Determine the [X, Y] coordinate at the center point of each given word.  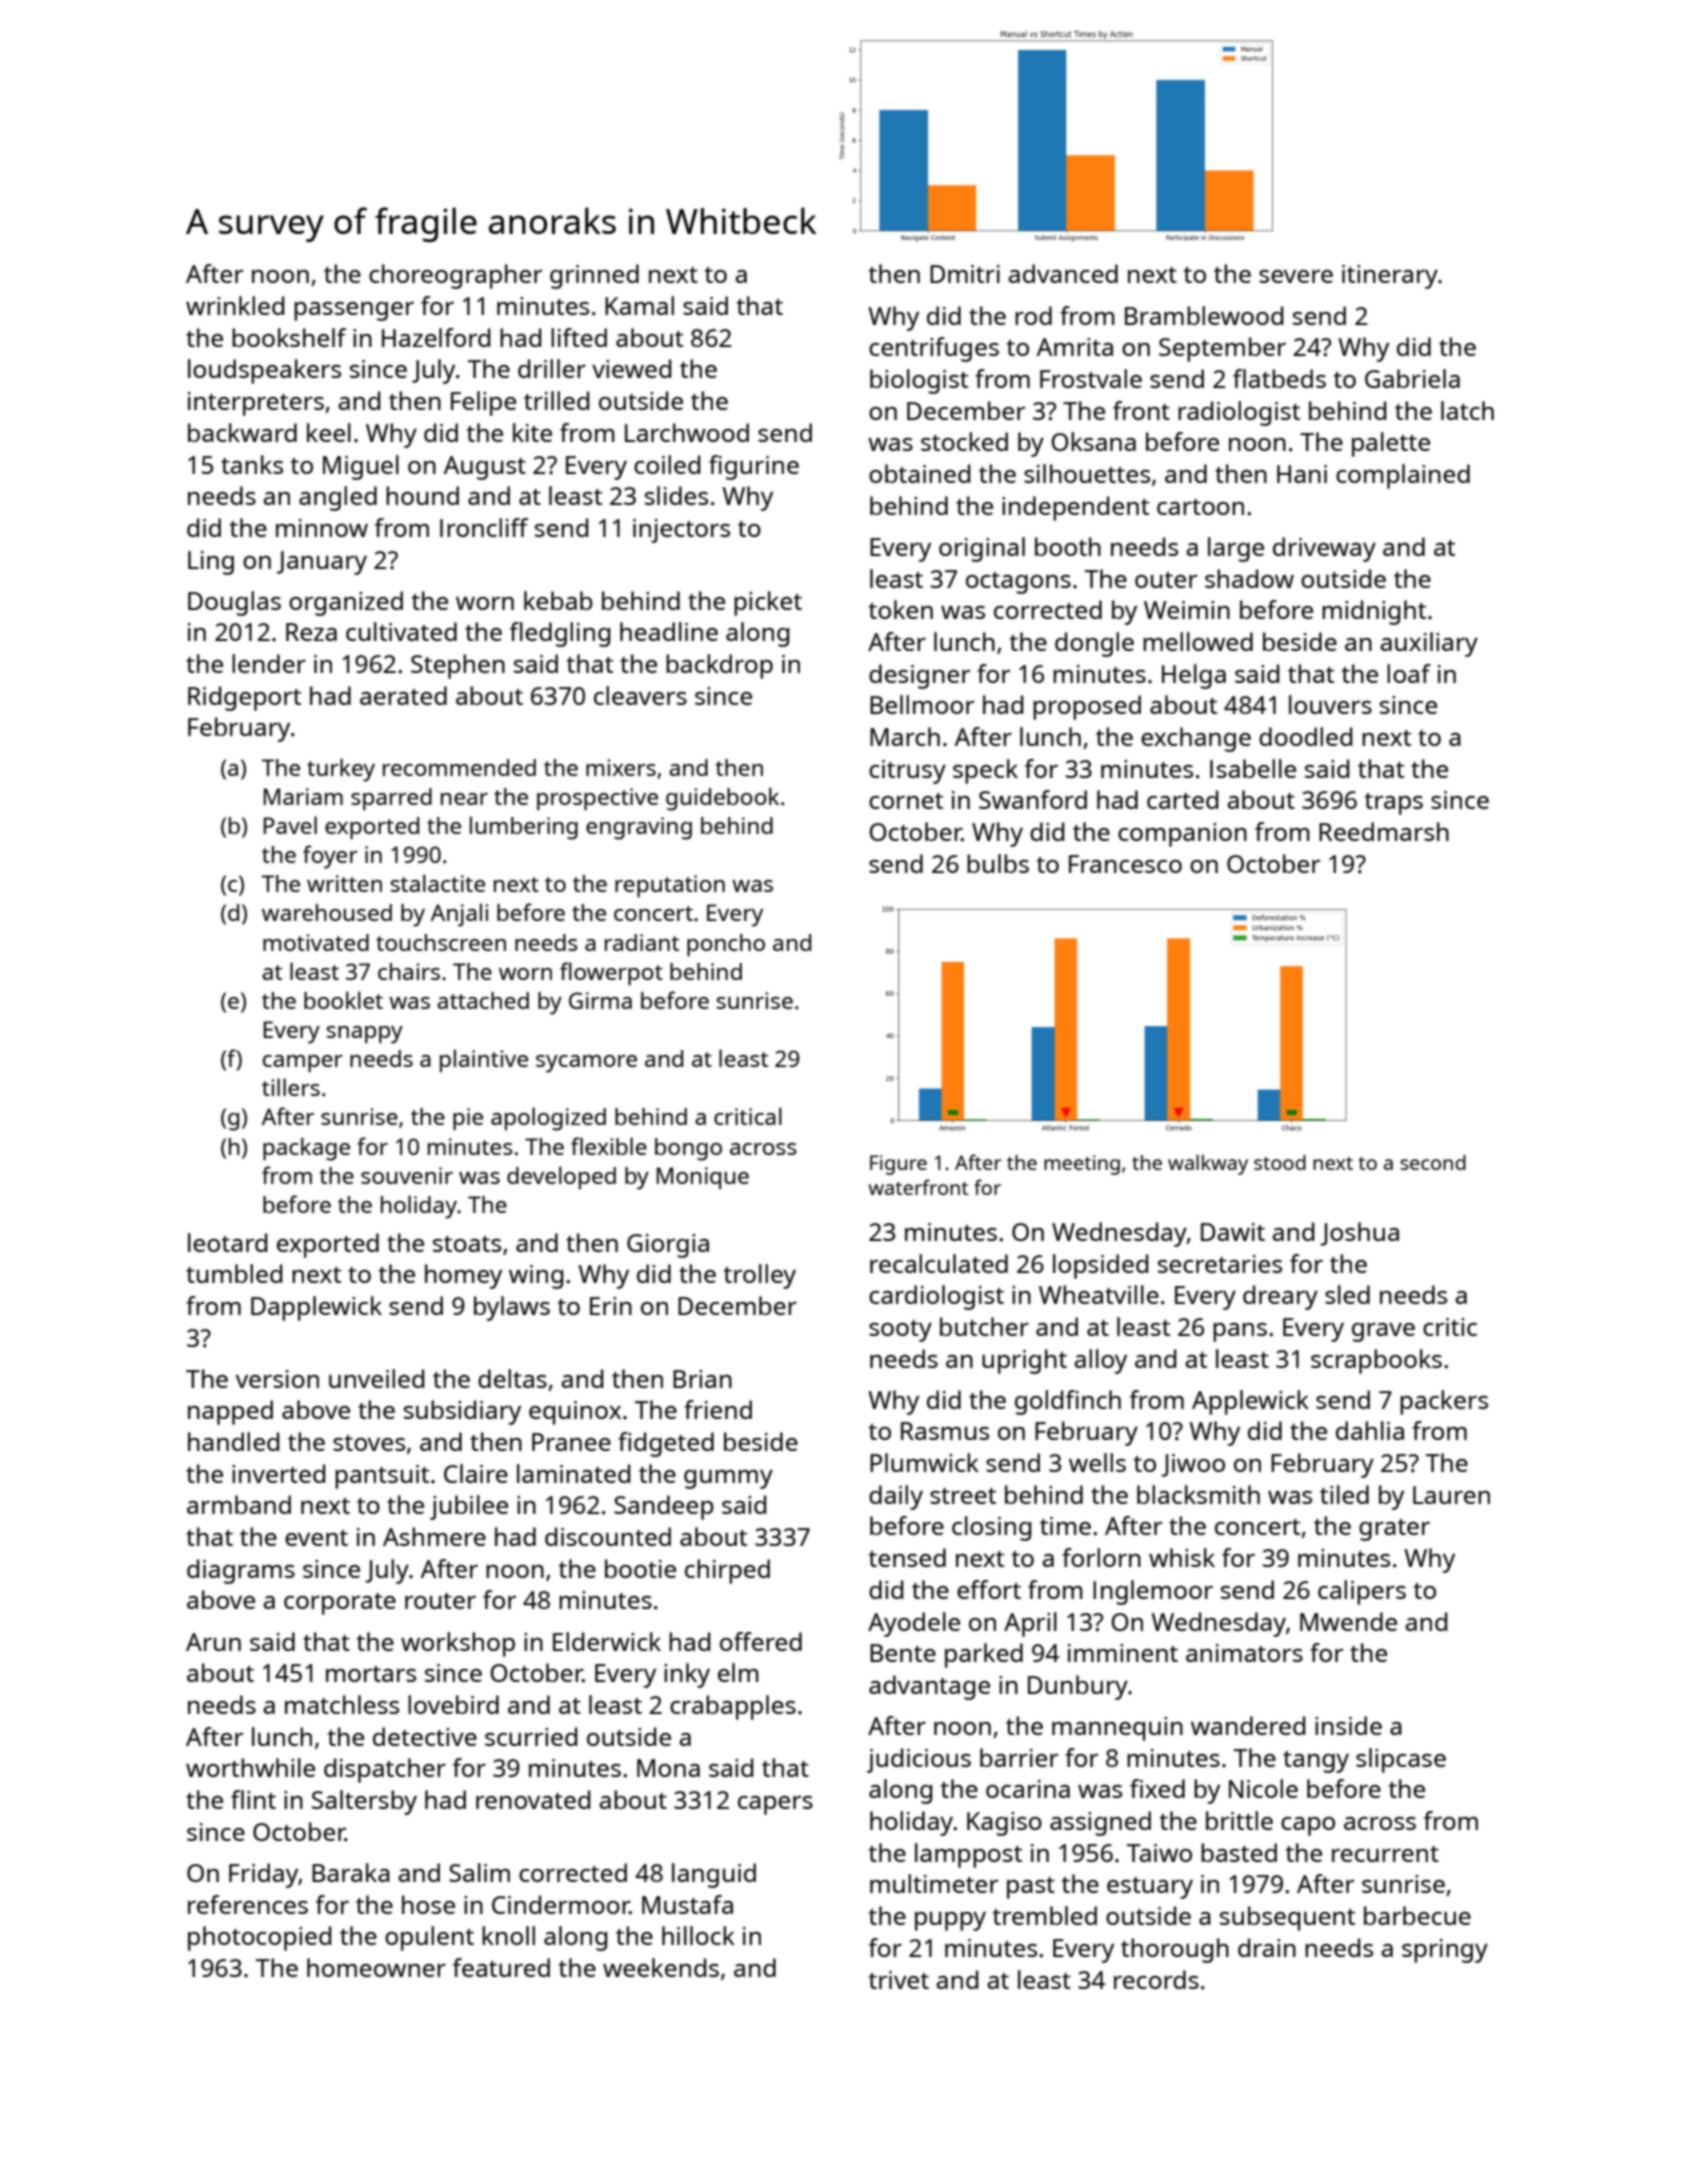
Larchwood [687, 432]
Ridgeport [244, 698]
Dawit [1233, 1232]
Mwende [1348, 1621]
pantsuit [382, 1477]
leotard [227, 1242]
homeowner [376, 1967]
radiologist [1239, 413]
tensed [907, 1557]
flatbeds [1279, 378]
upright [1024, 1361]
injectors [681, 531]
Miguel [361, 467]
